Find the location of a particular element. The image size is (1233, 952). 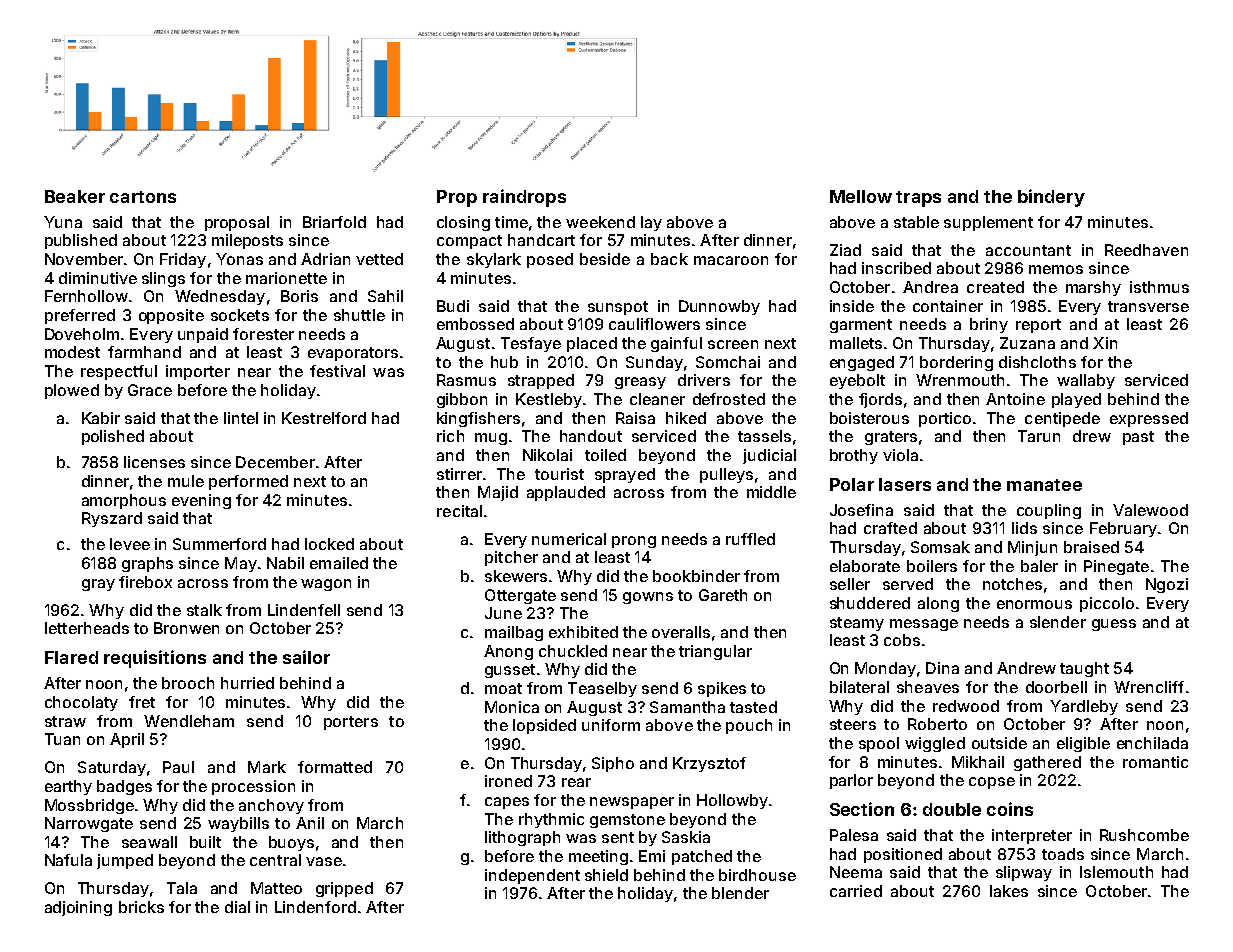

Valewood is located at coordinates (1150, 510).
